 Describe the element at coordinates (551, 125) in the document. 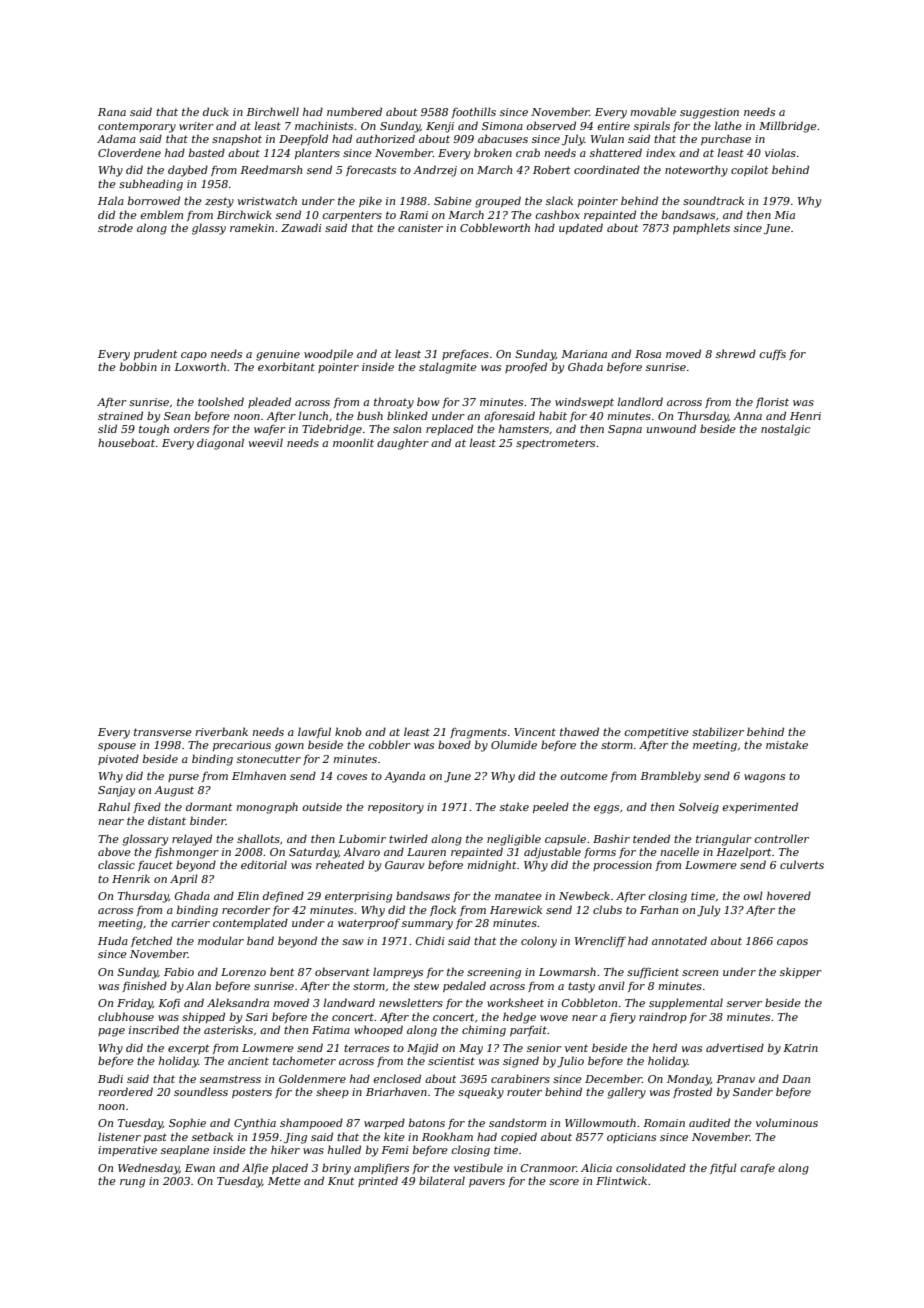

I see `observed` at that location.
